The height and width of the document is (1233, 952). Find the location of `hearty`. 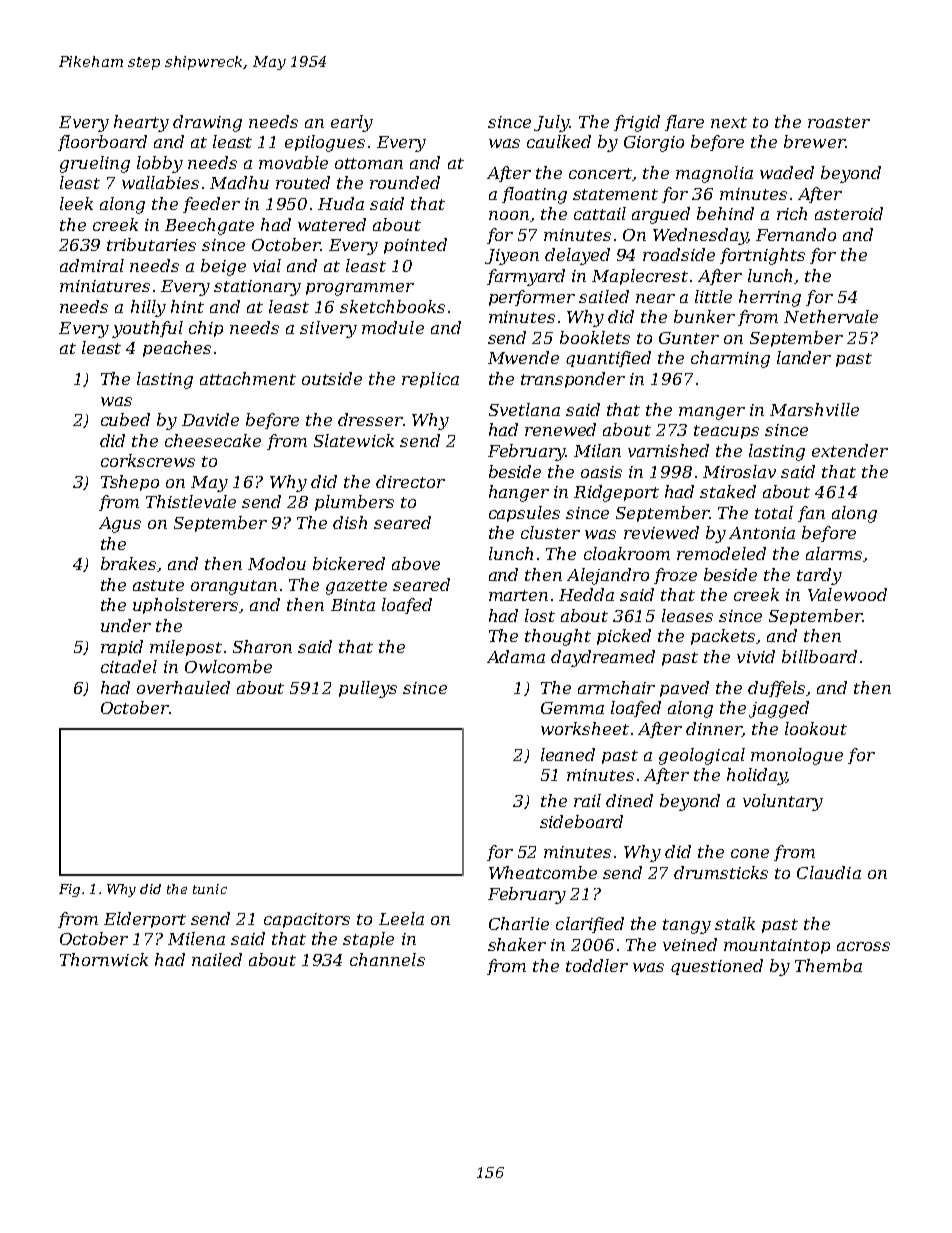

hearty is located at coordinates (141, 123).
